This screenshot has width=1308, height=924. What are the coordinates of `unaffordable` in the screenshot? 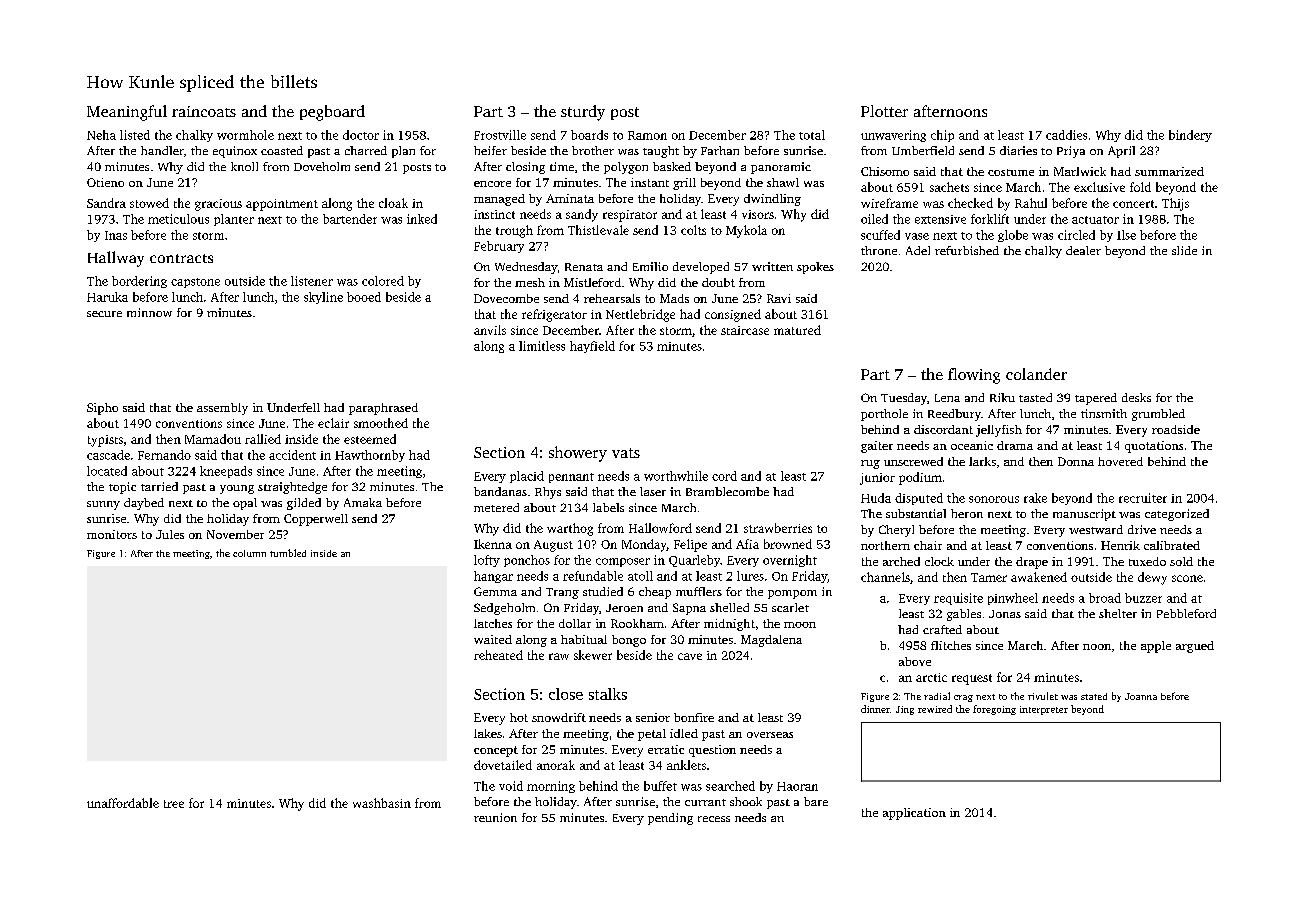 It's located at (123, 803).
